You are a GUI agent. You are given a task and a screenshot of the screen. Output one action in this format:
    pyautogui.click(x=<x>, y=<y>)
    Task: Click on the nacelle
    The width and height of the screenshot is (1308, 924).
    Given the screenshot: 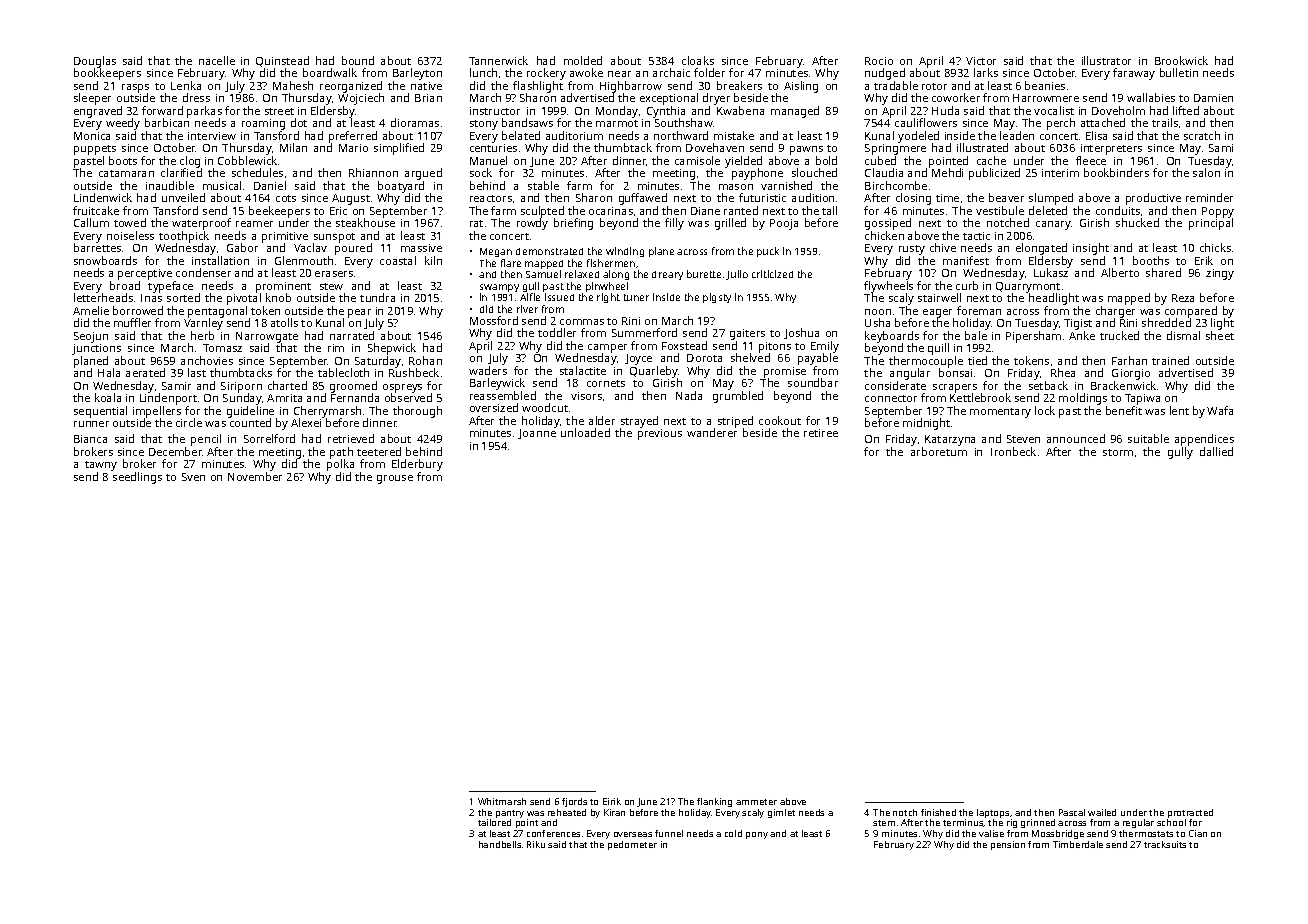 What is the action you would take?
    pyautogui.click(x=217, y=60)
